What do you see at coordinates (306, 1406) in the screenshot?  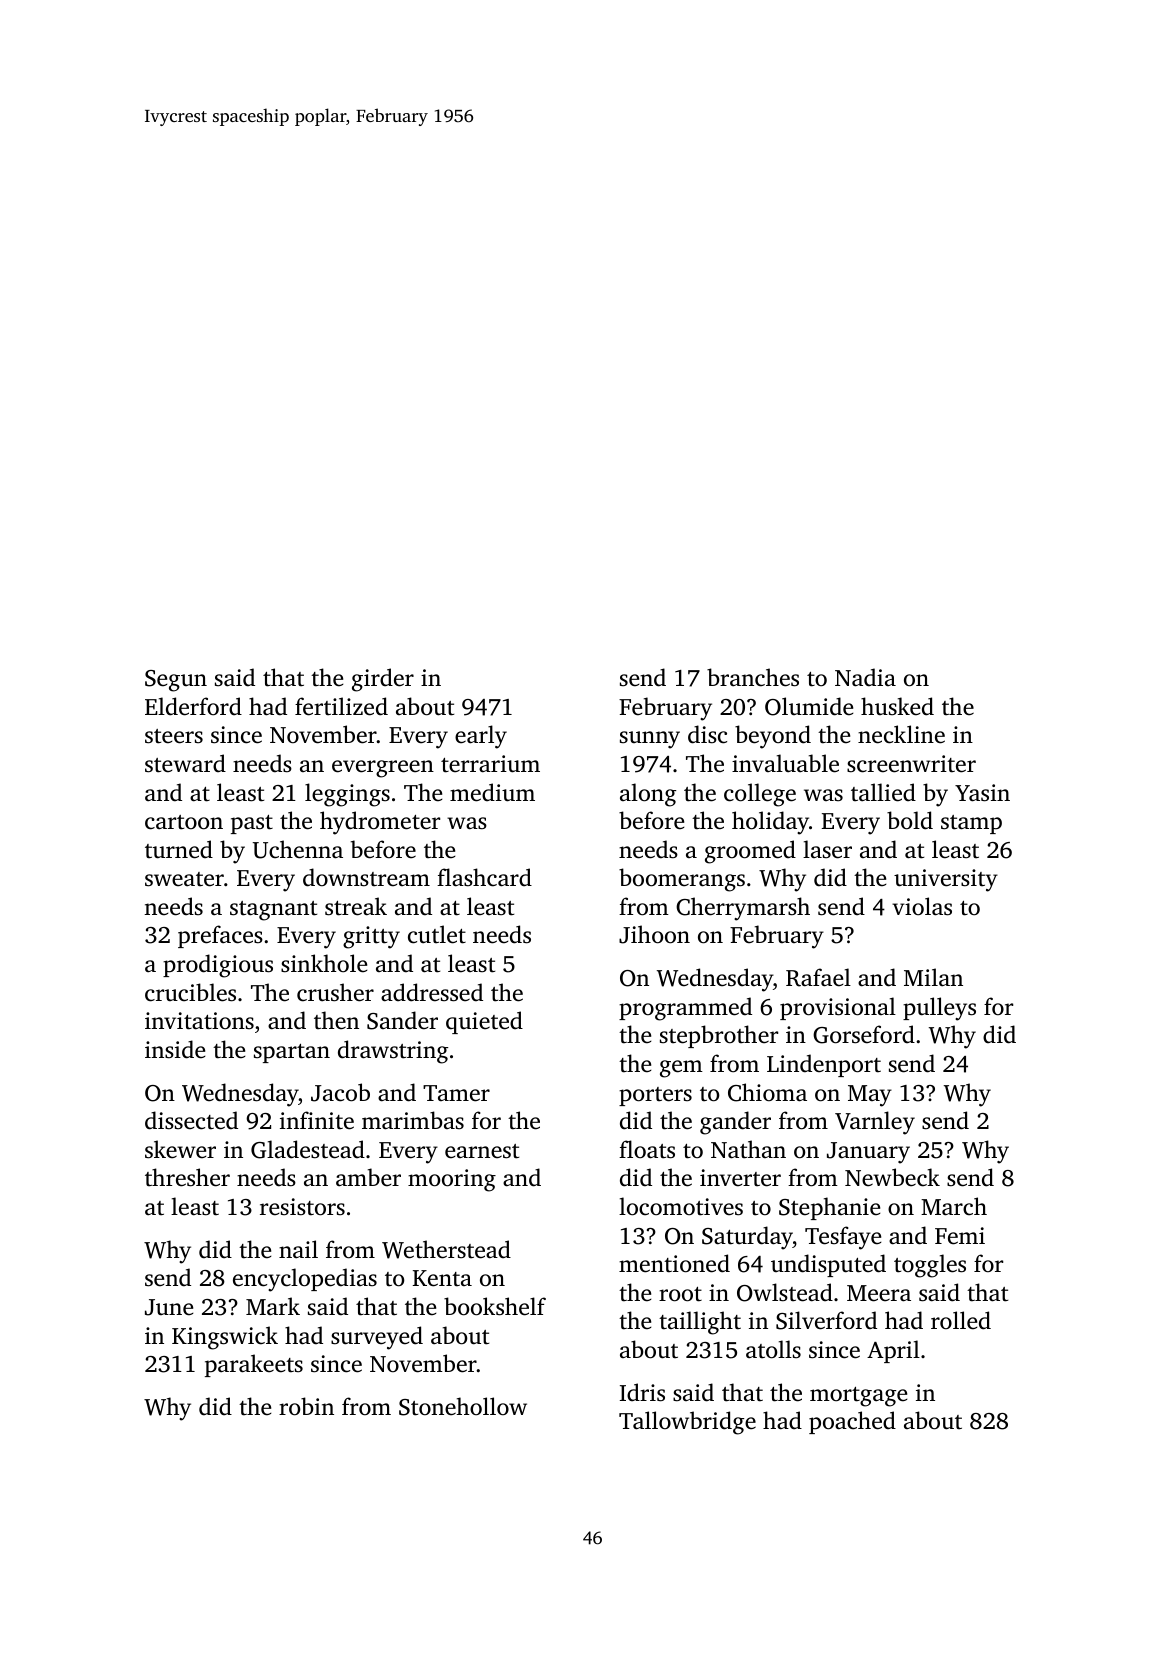 I see `robin` at bounding box center [306, 1406].
